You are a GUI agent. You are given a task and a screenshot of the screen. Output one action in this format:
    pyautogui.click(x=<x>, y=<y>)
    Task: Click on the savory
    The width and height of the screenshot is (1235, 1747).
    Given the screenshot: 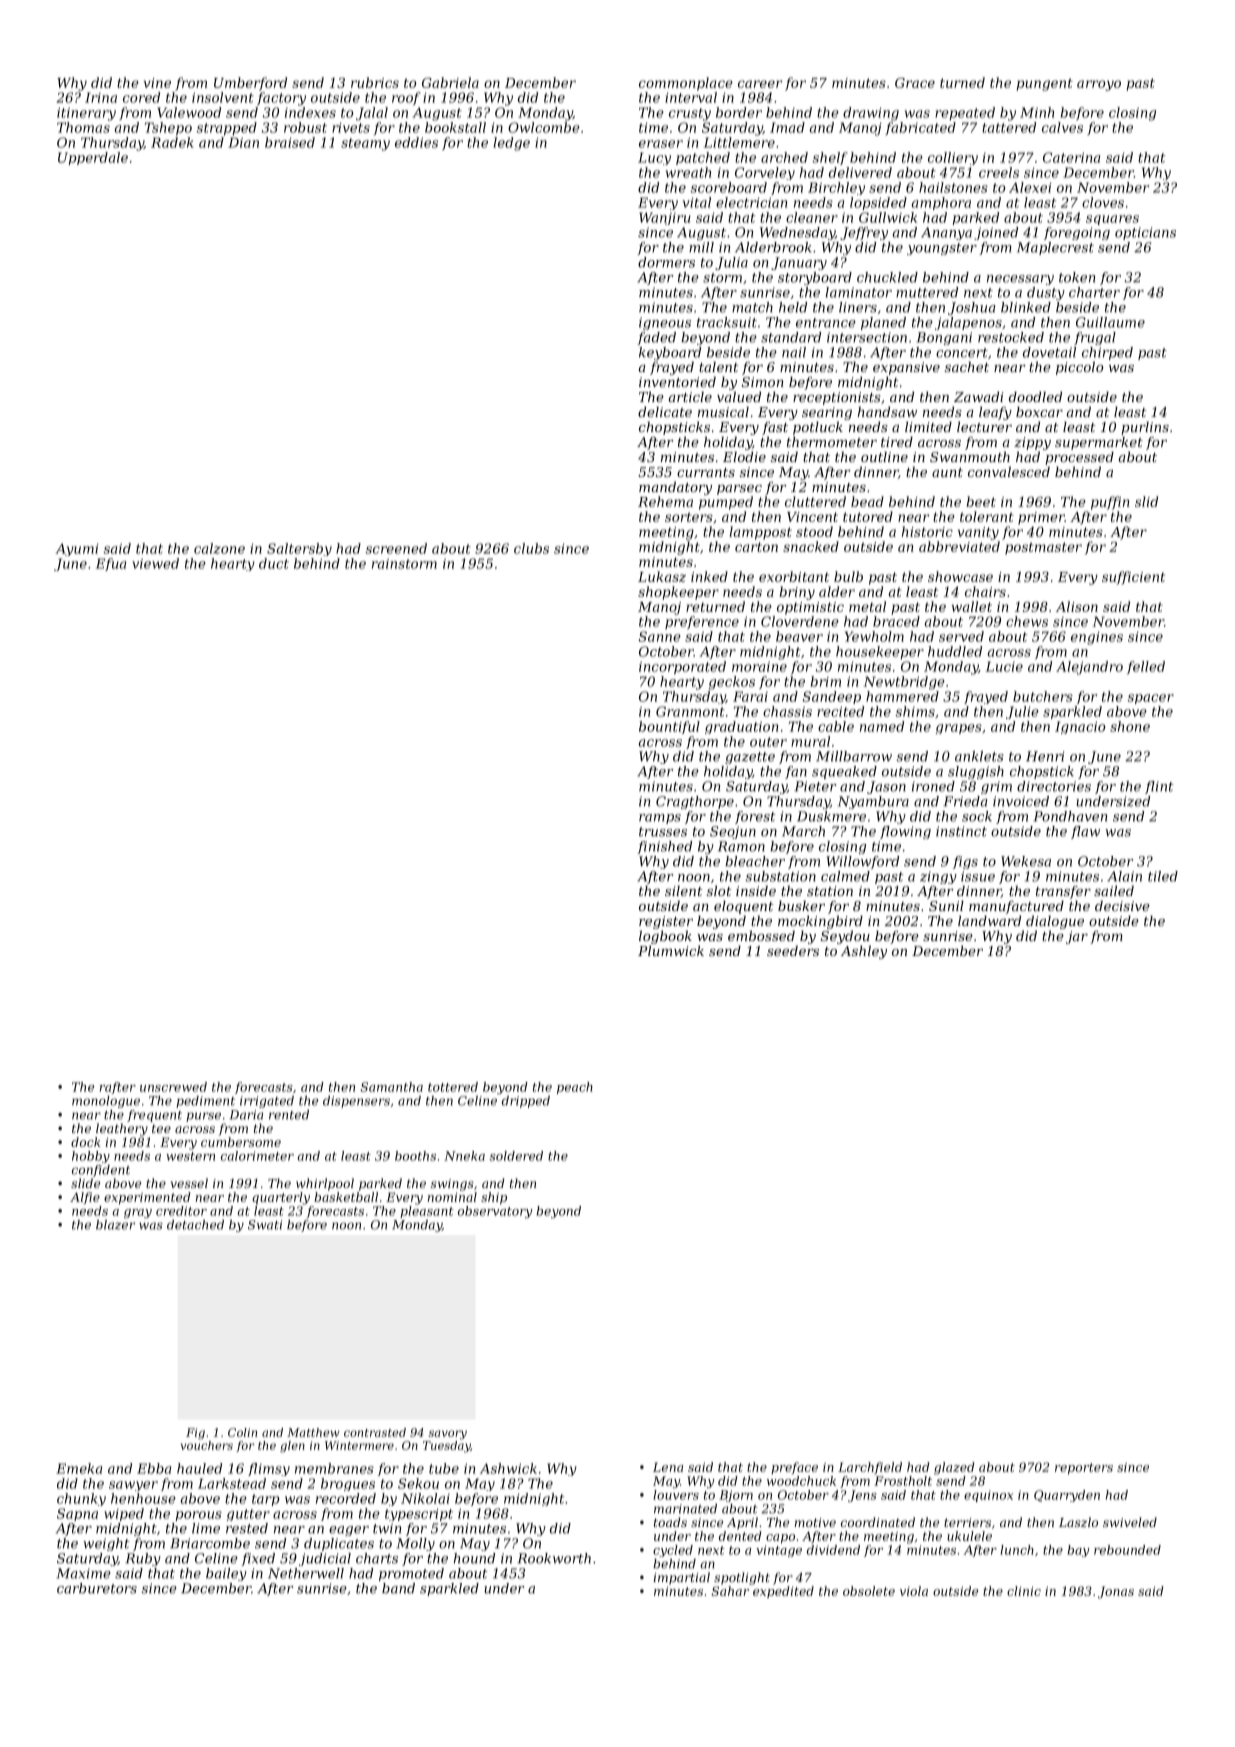 What is the action you would take?
    pyautogui.click(x=448, y=1435)
